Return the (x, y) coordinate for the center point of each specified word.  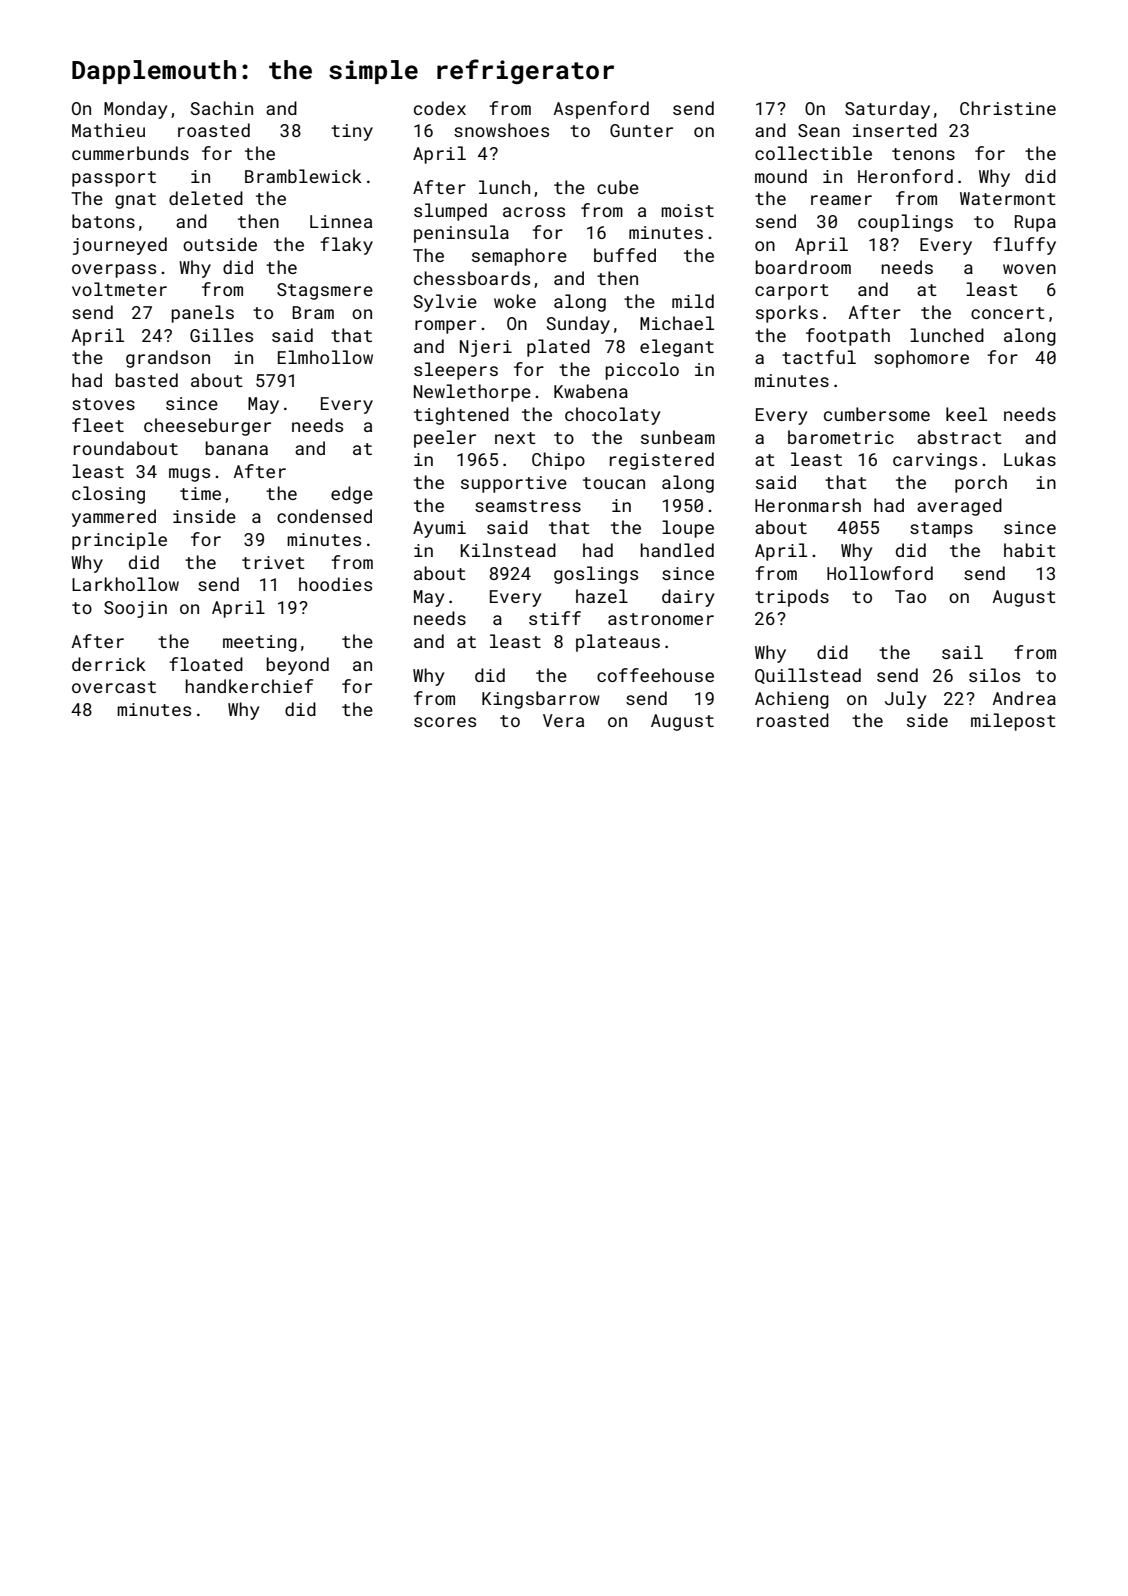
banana (237, 448)
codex (440, 108)
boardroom (803, 267)
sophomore (921, 359)
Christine (1008, 108)
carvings (935, 461)
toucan (614, 483)
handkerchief (249, 686)
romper (445, 327)
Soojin (135, 609)
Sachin (222, 108)
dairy (688, 598)
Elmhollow (325, 357)
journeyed (120, 246)
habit (1030, 550)
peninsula (461, 234)
